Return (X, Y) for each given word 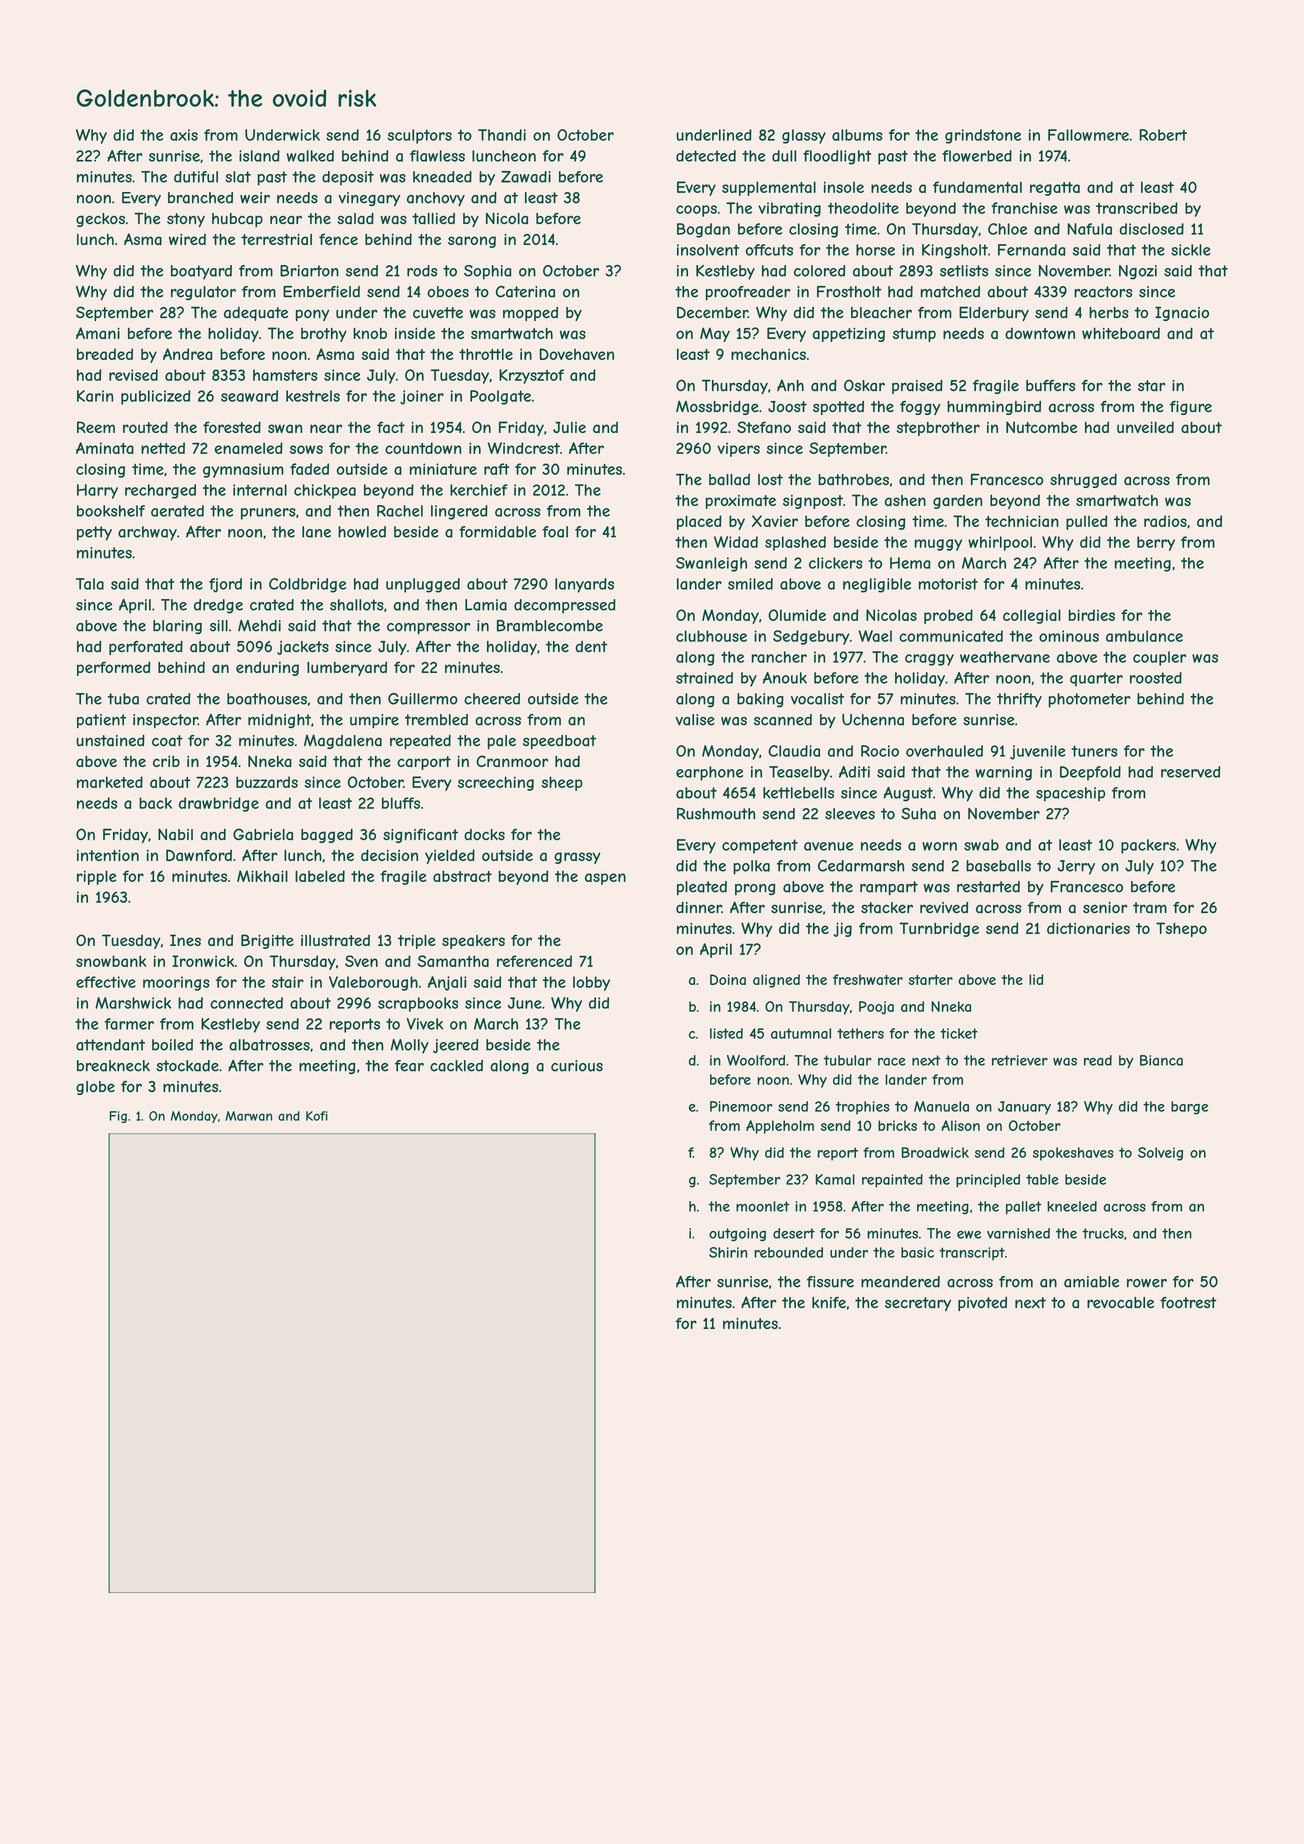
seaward (249, 396)
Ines (185, 940)
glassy (804, 136)
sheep (562, 783)
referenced (534, 961)
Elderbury (994, 313)
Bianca (1161, 1060)
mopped (530, 314)
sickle (1191, 250)
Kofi (317, 1116)
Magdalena (343, 741)
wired (187, 239)
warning (1003, 773)
